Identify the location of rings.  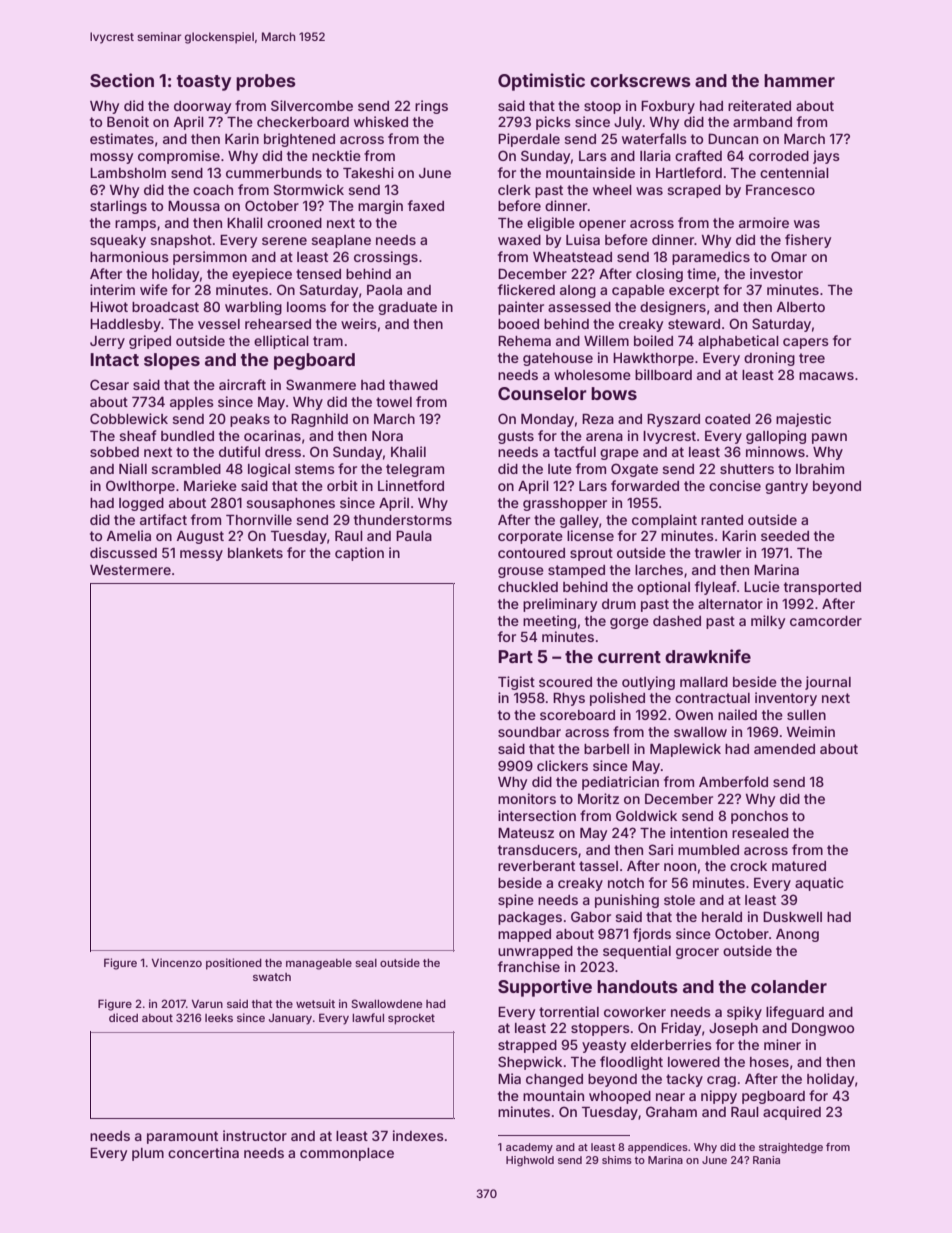
(431, 107).
